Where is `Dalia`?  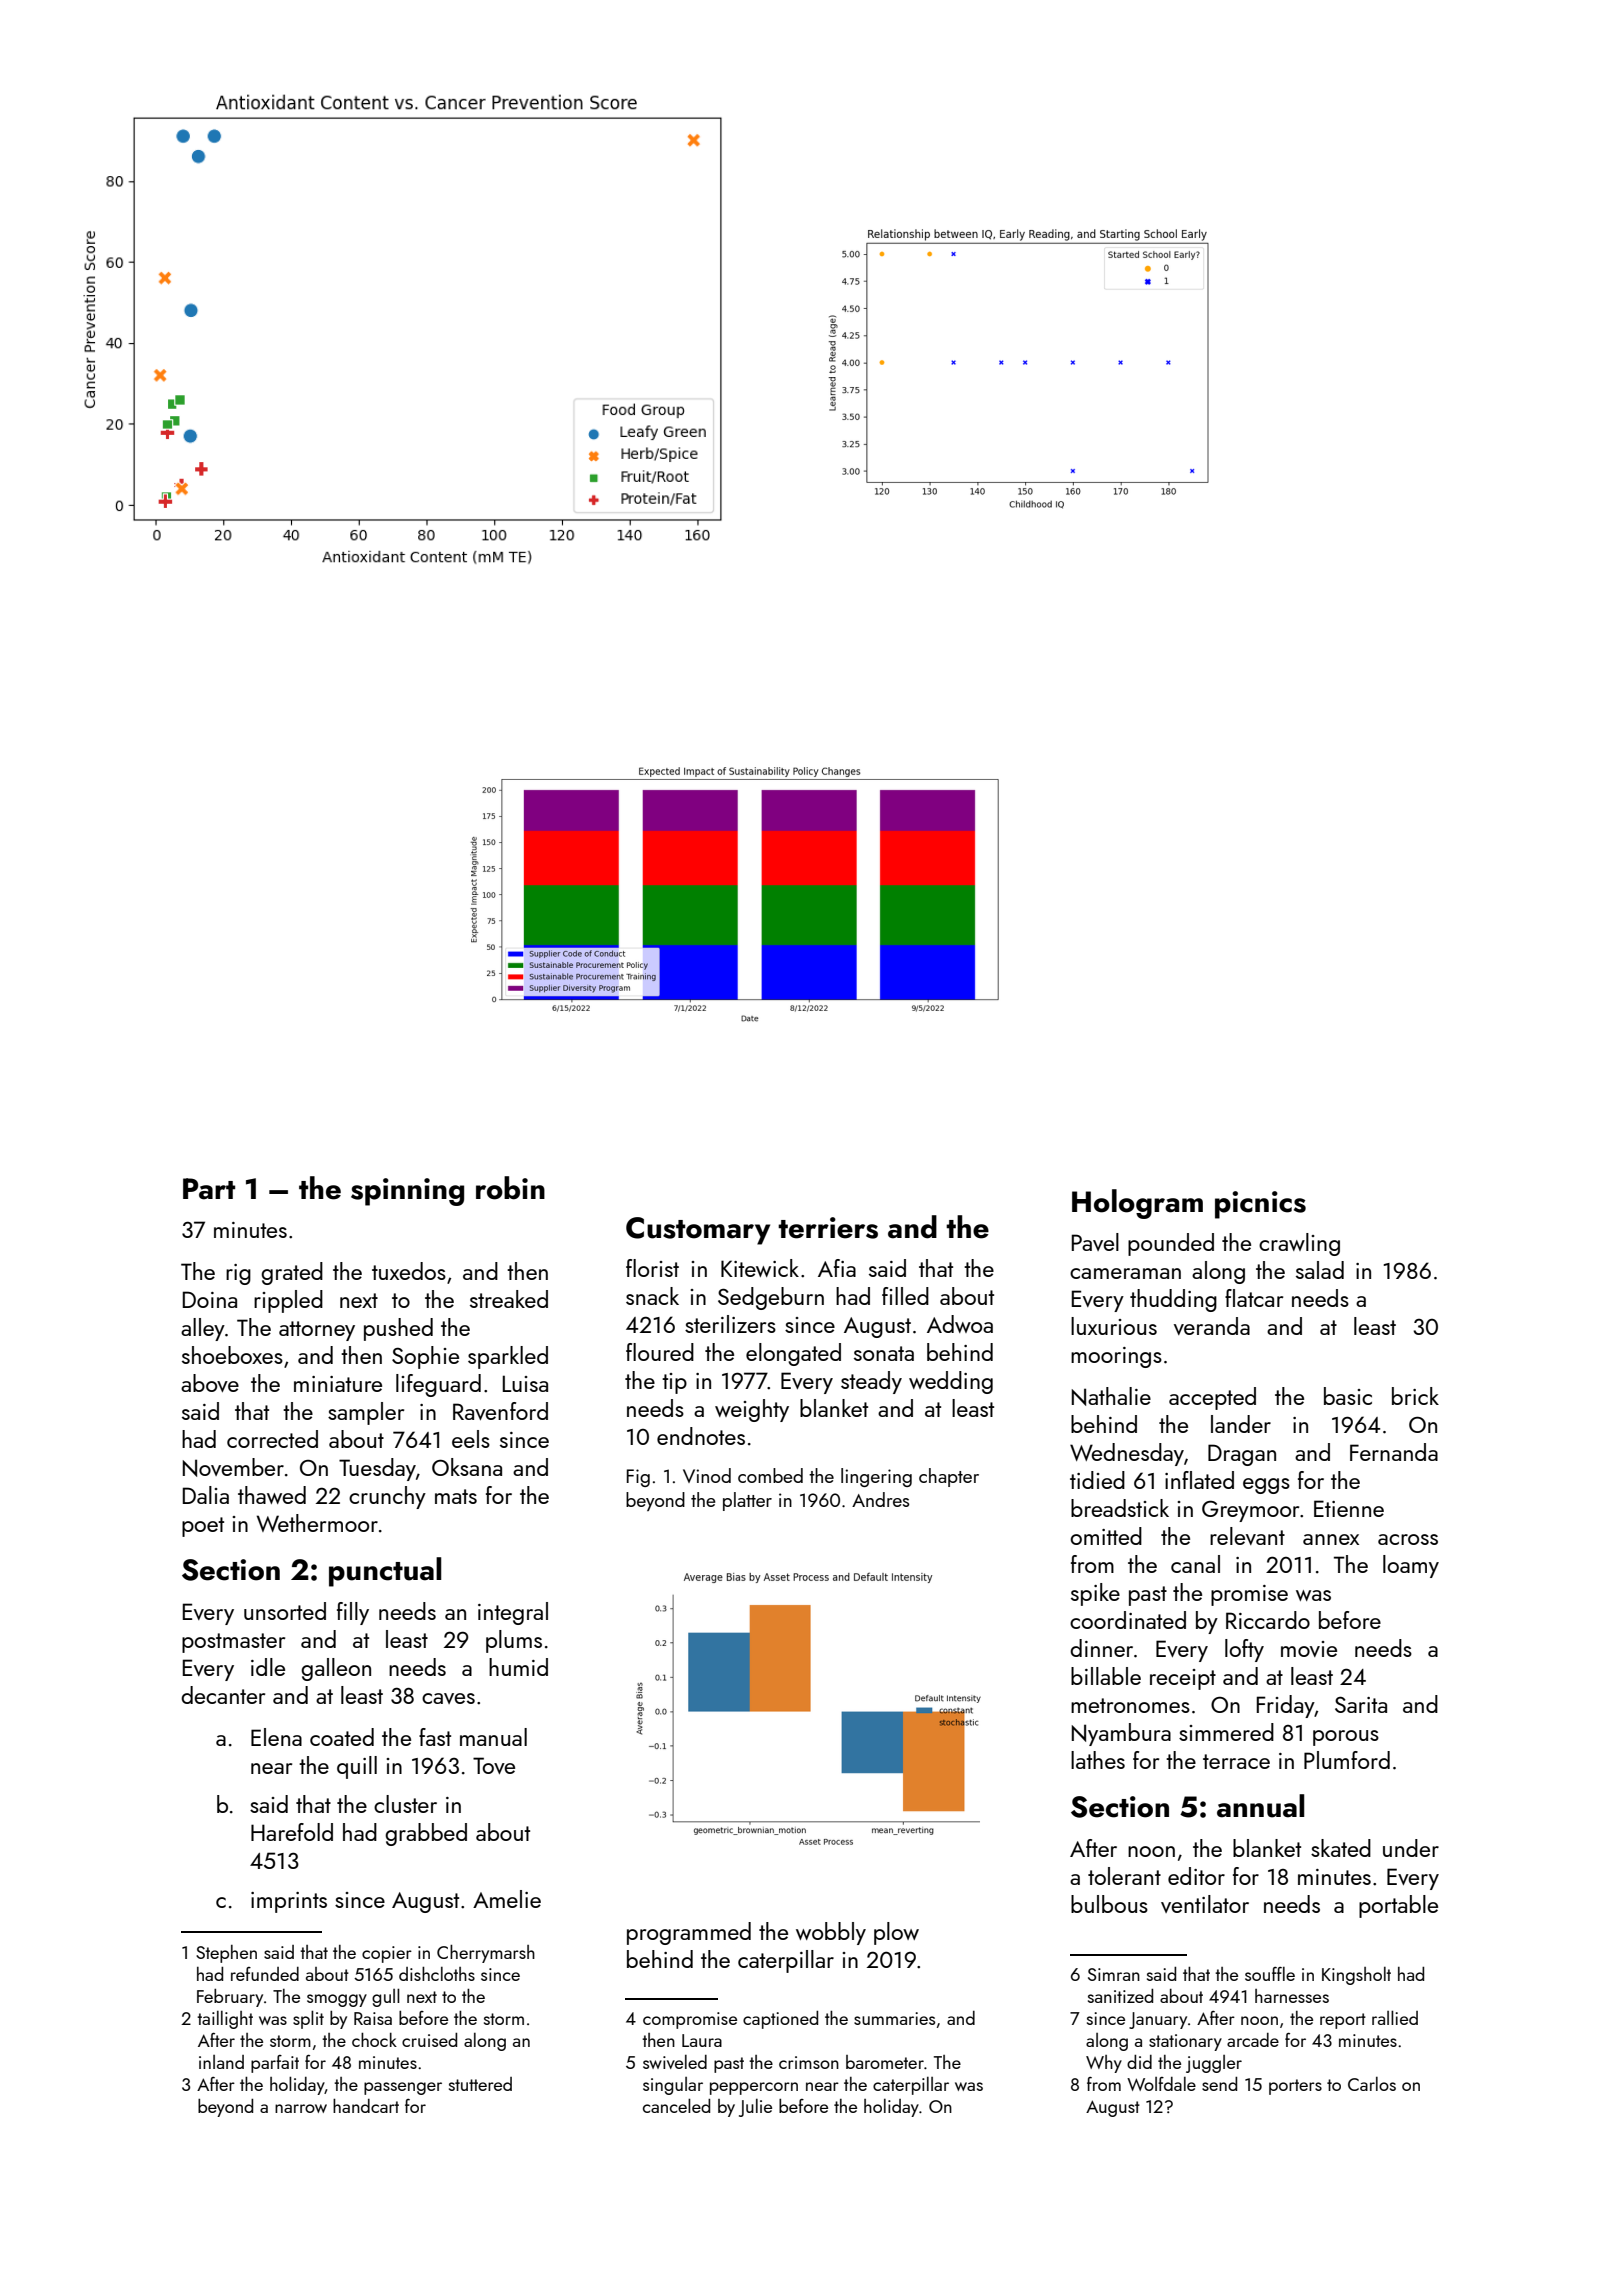 Dalia is located at coordinates (206, 1495).
